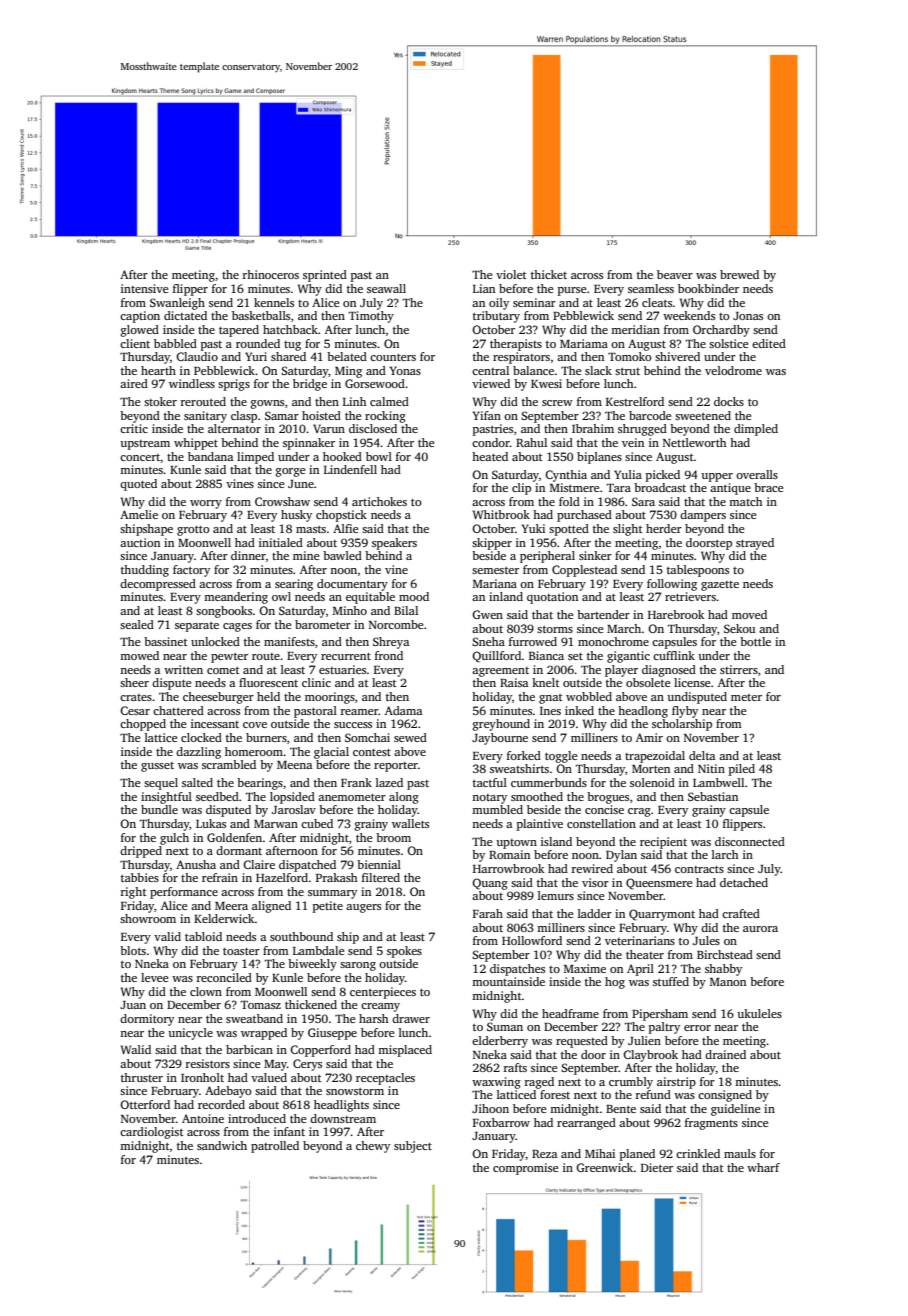  I want to click on Jaybourne, so click(500, 739).
